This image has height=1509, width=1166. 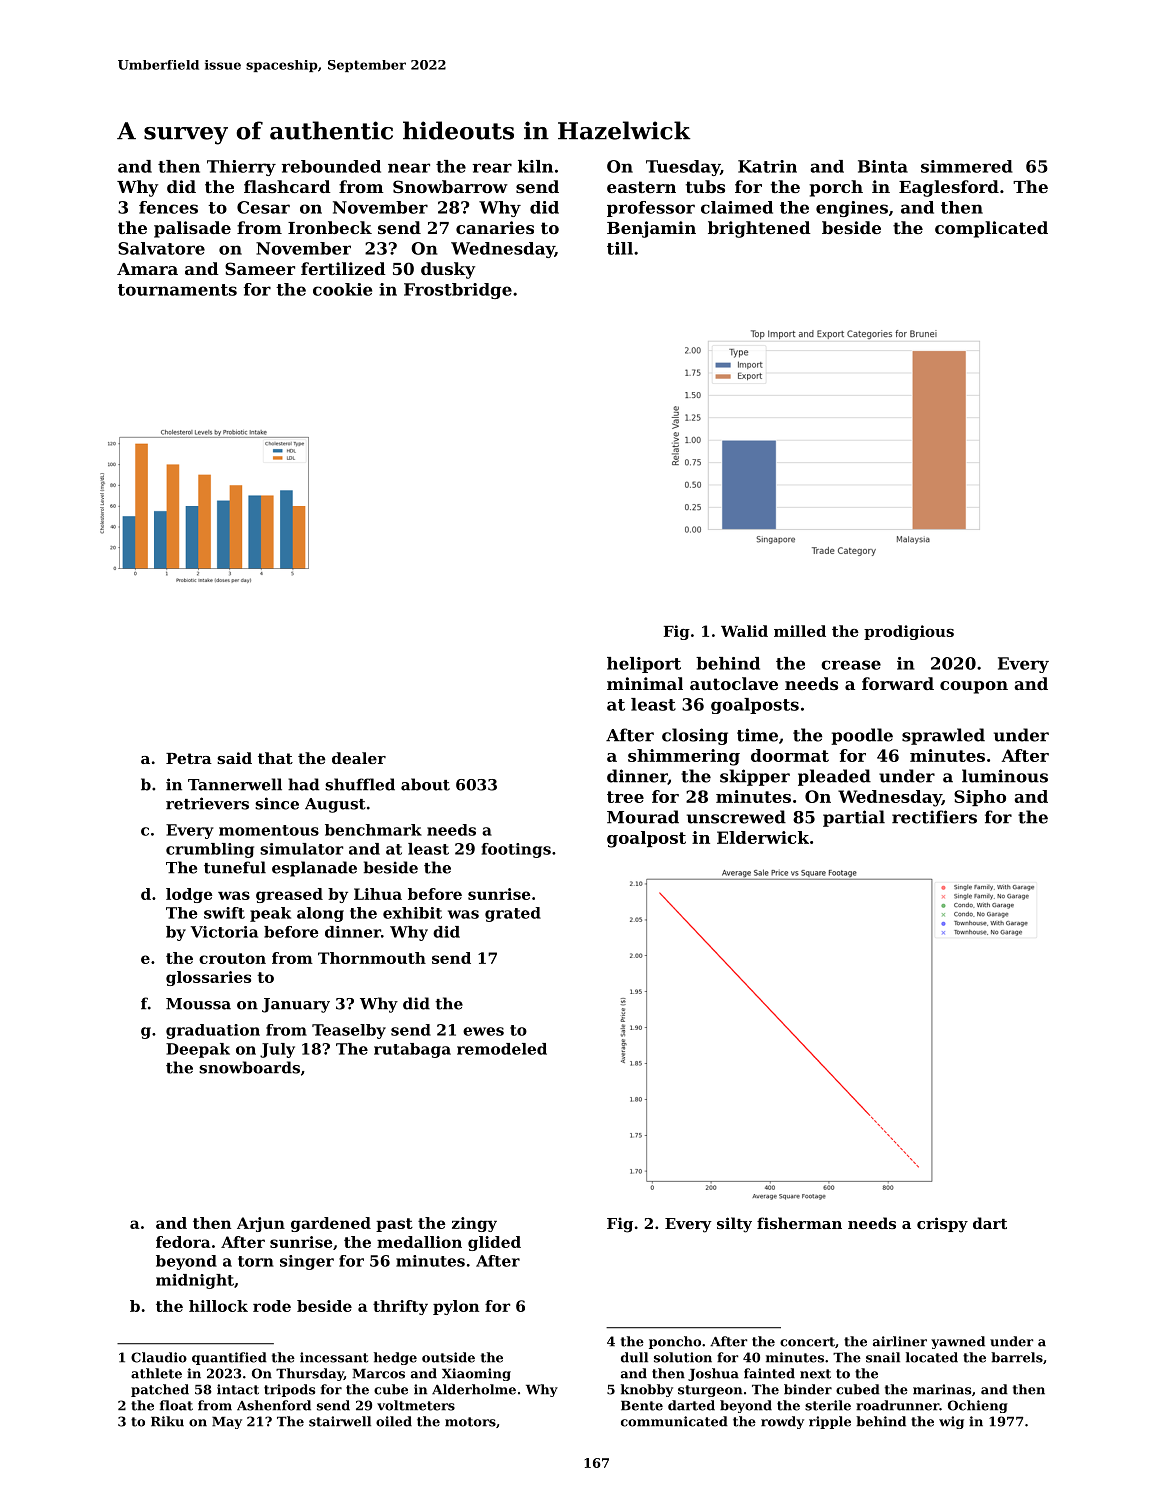 I want to click on fedora, so click(x=183, y=1242).
